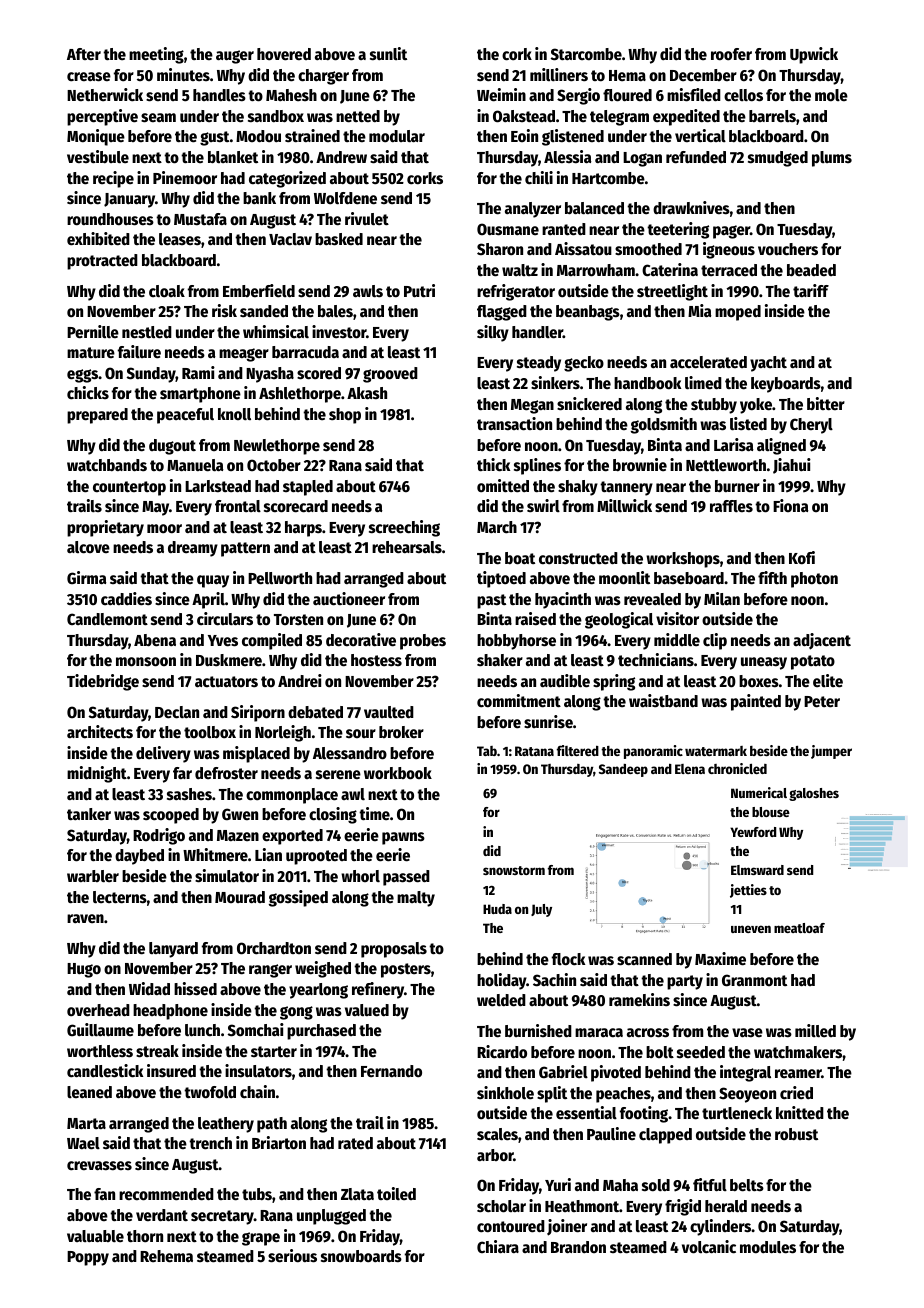 The height and width of the screenshot is (1308, 924). I want to click on Poppy, so click(88, 1258).
